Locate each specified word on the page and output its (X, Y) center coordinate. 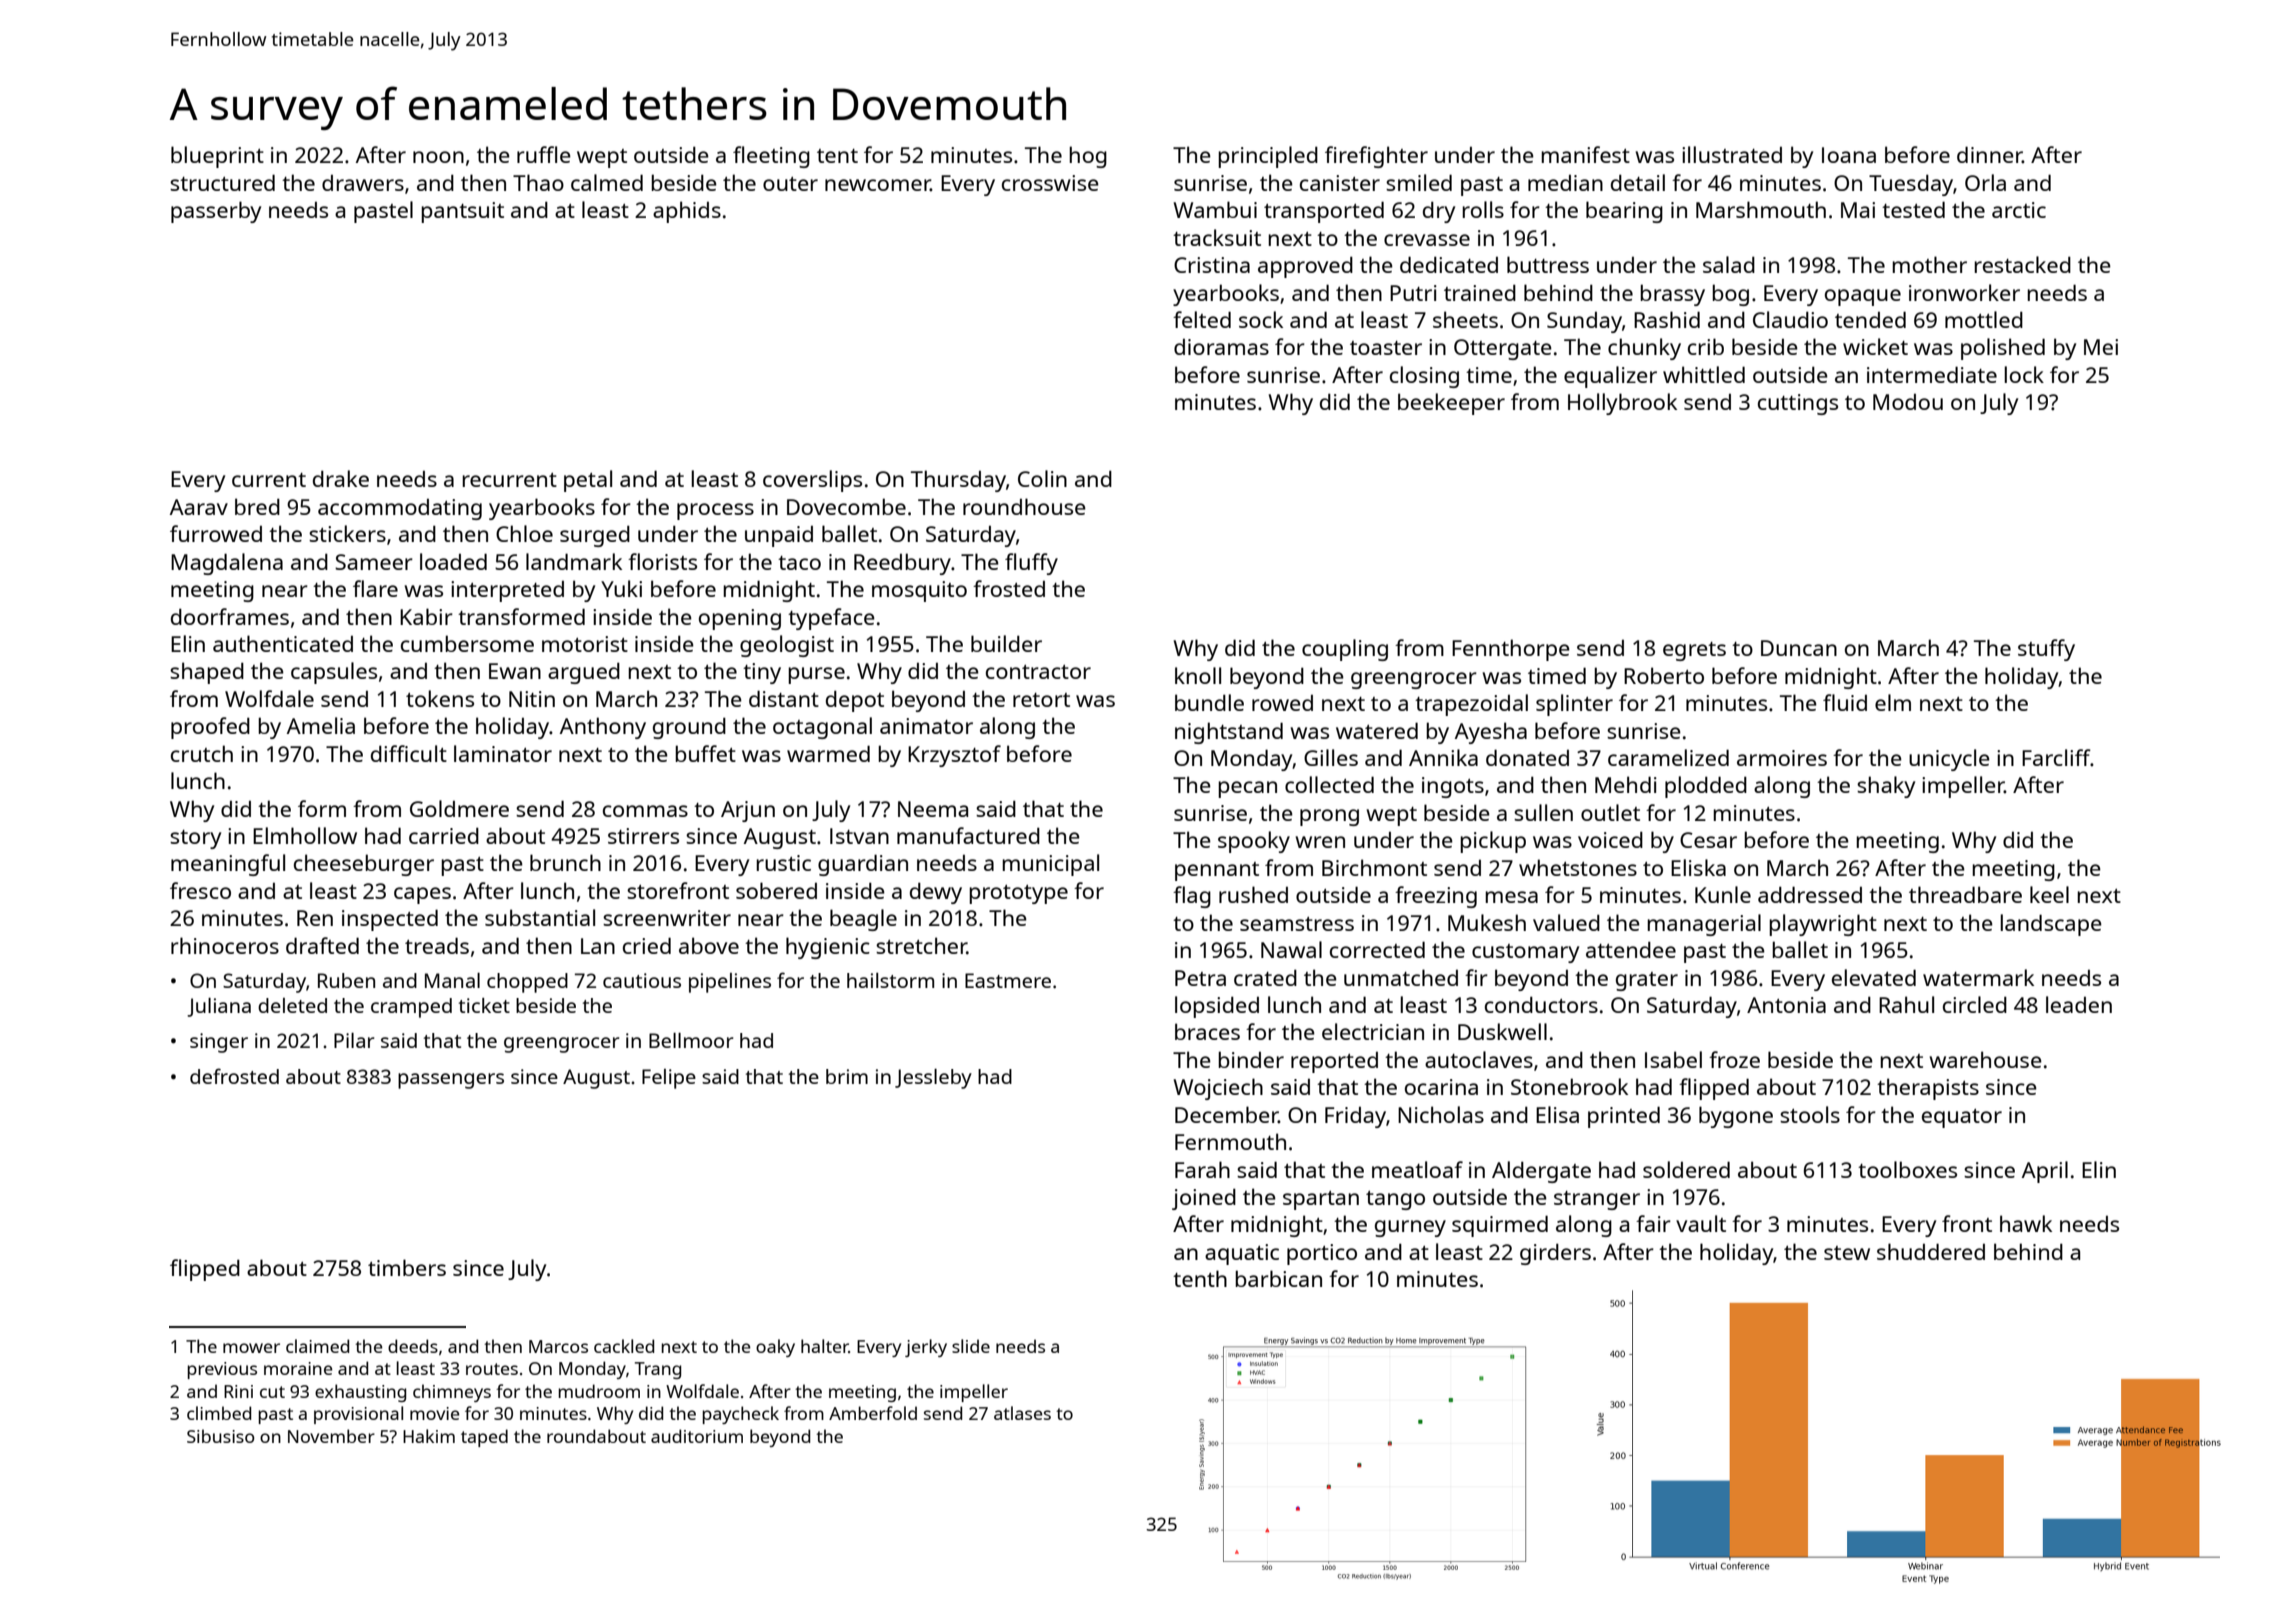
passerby (216, 212)
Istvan (859, 836)
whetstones (1578, 867)
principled (1268, 157)
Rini (238, 1391)
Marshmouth (1761, 209)
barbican (1278, 1278)
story (195, 839)
